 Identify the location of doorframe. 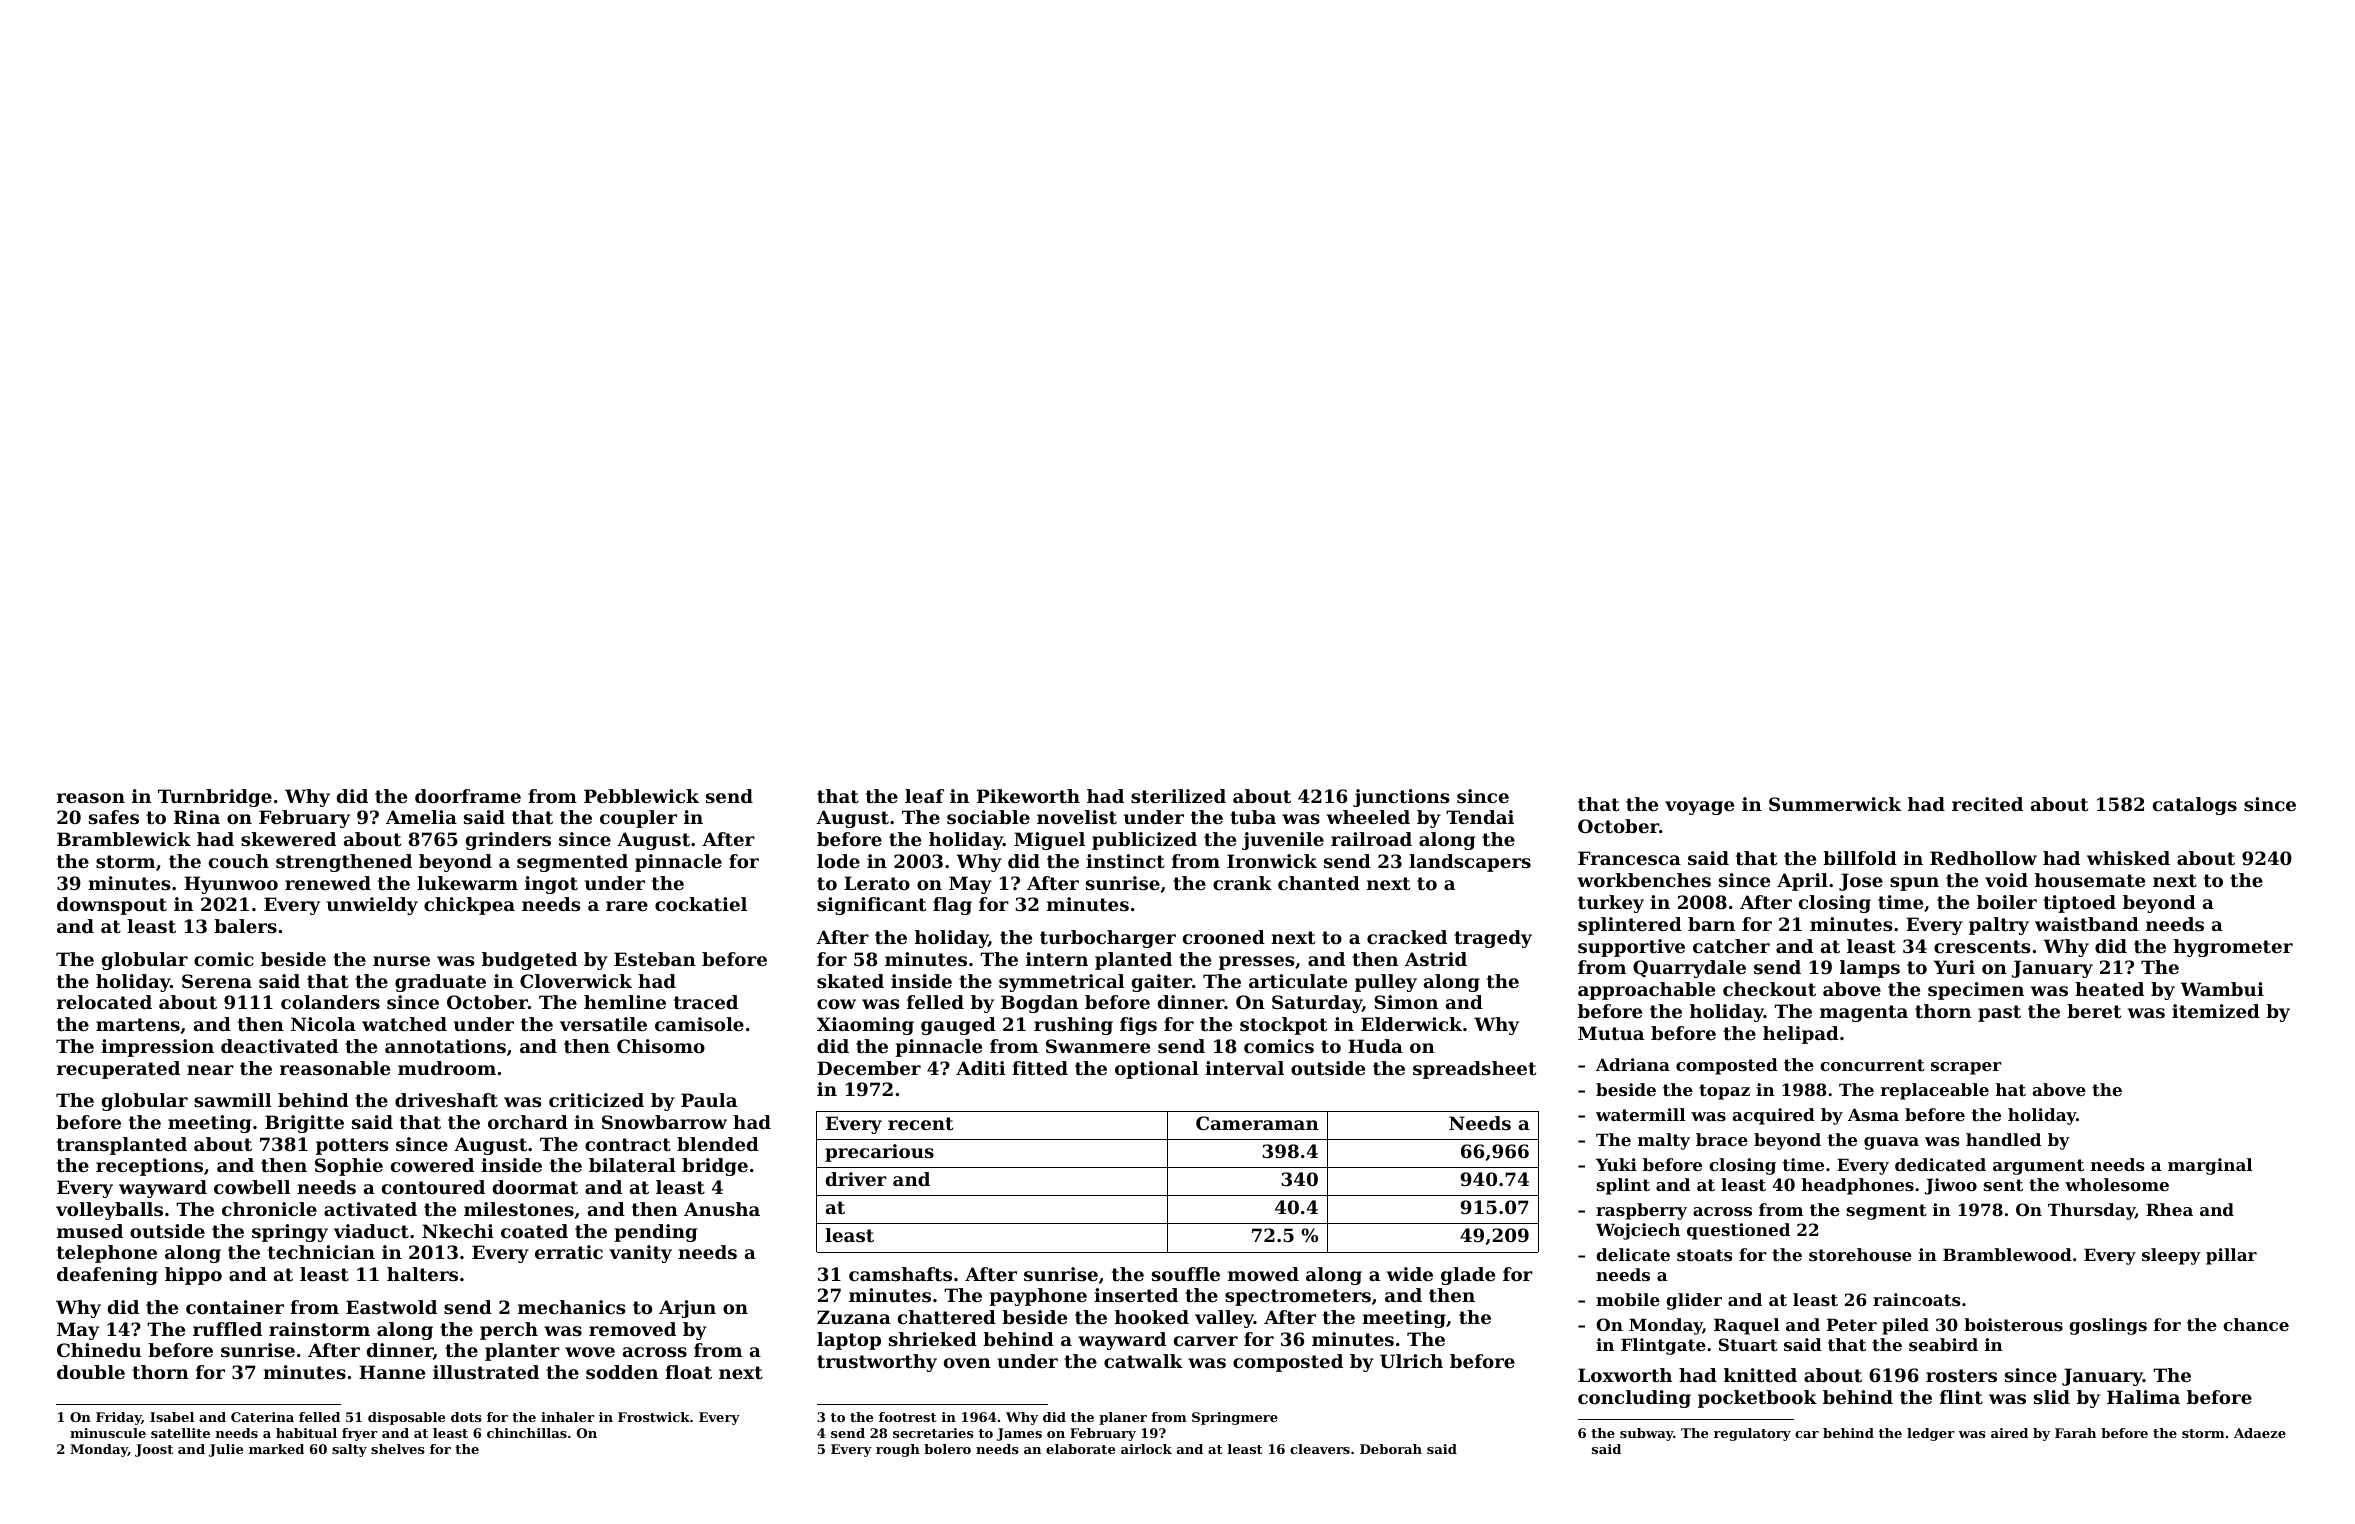
(468, 796).
